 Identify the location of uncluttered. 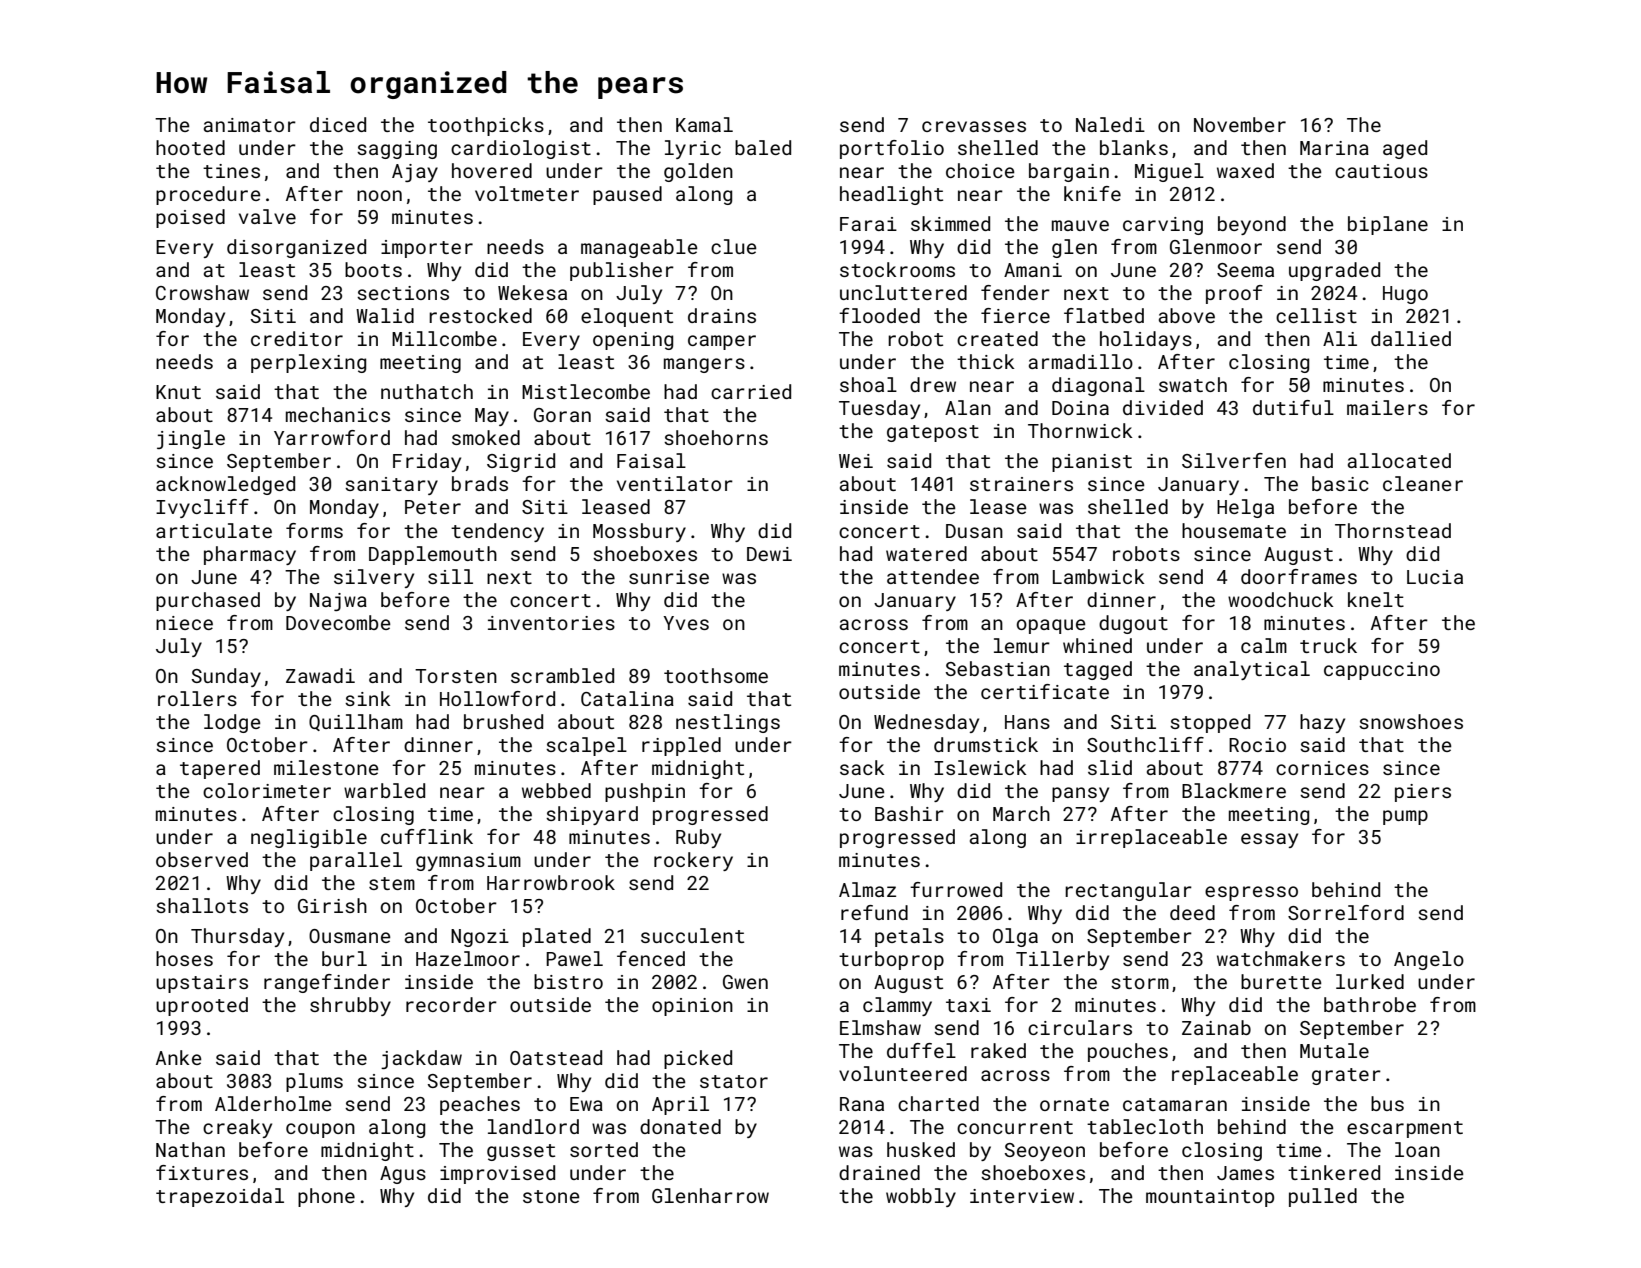
(903, 292).
